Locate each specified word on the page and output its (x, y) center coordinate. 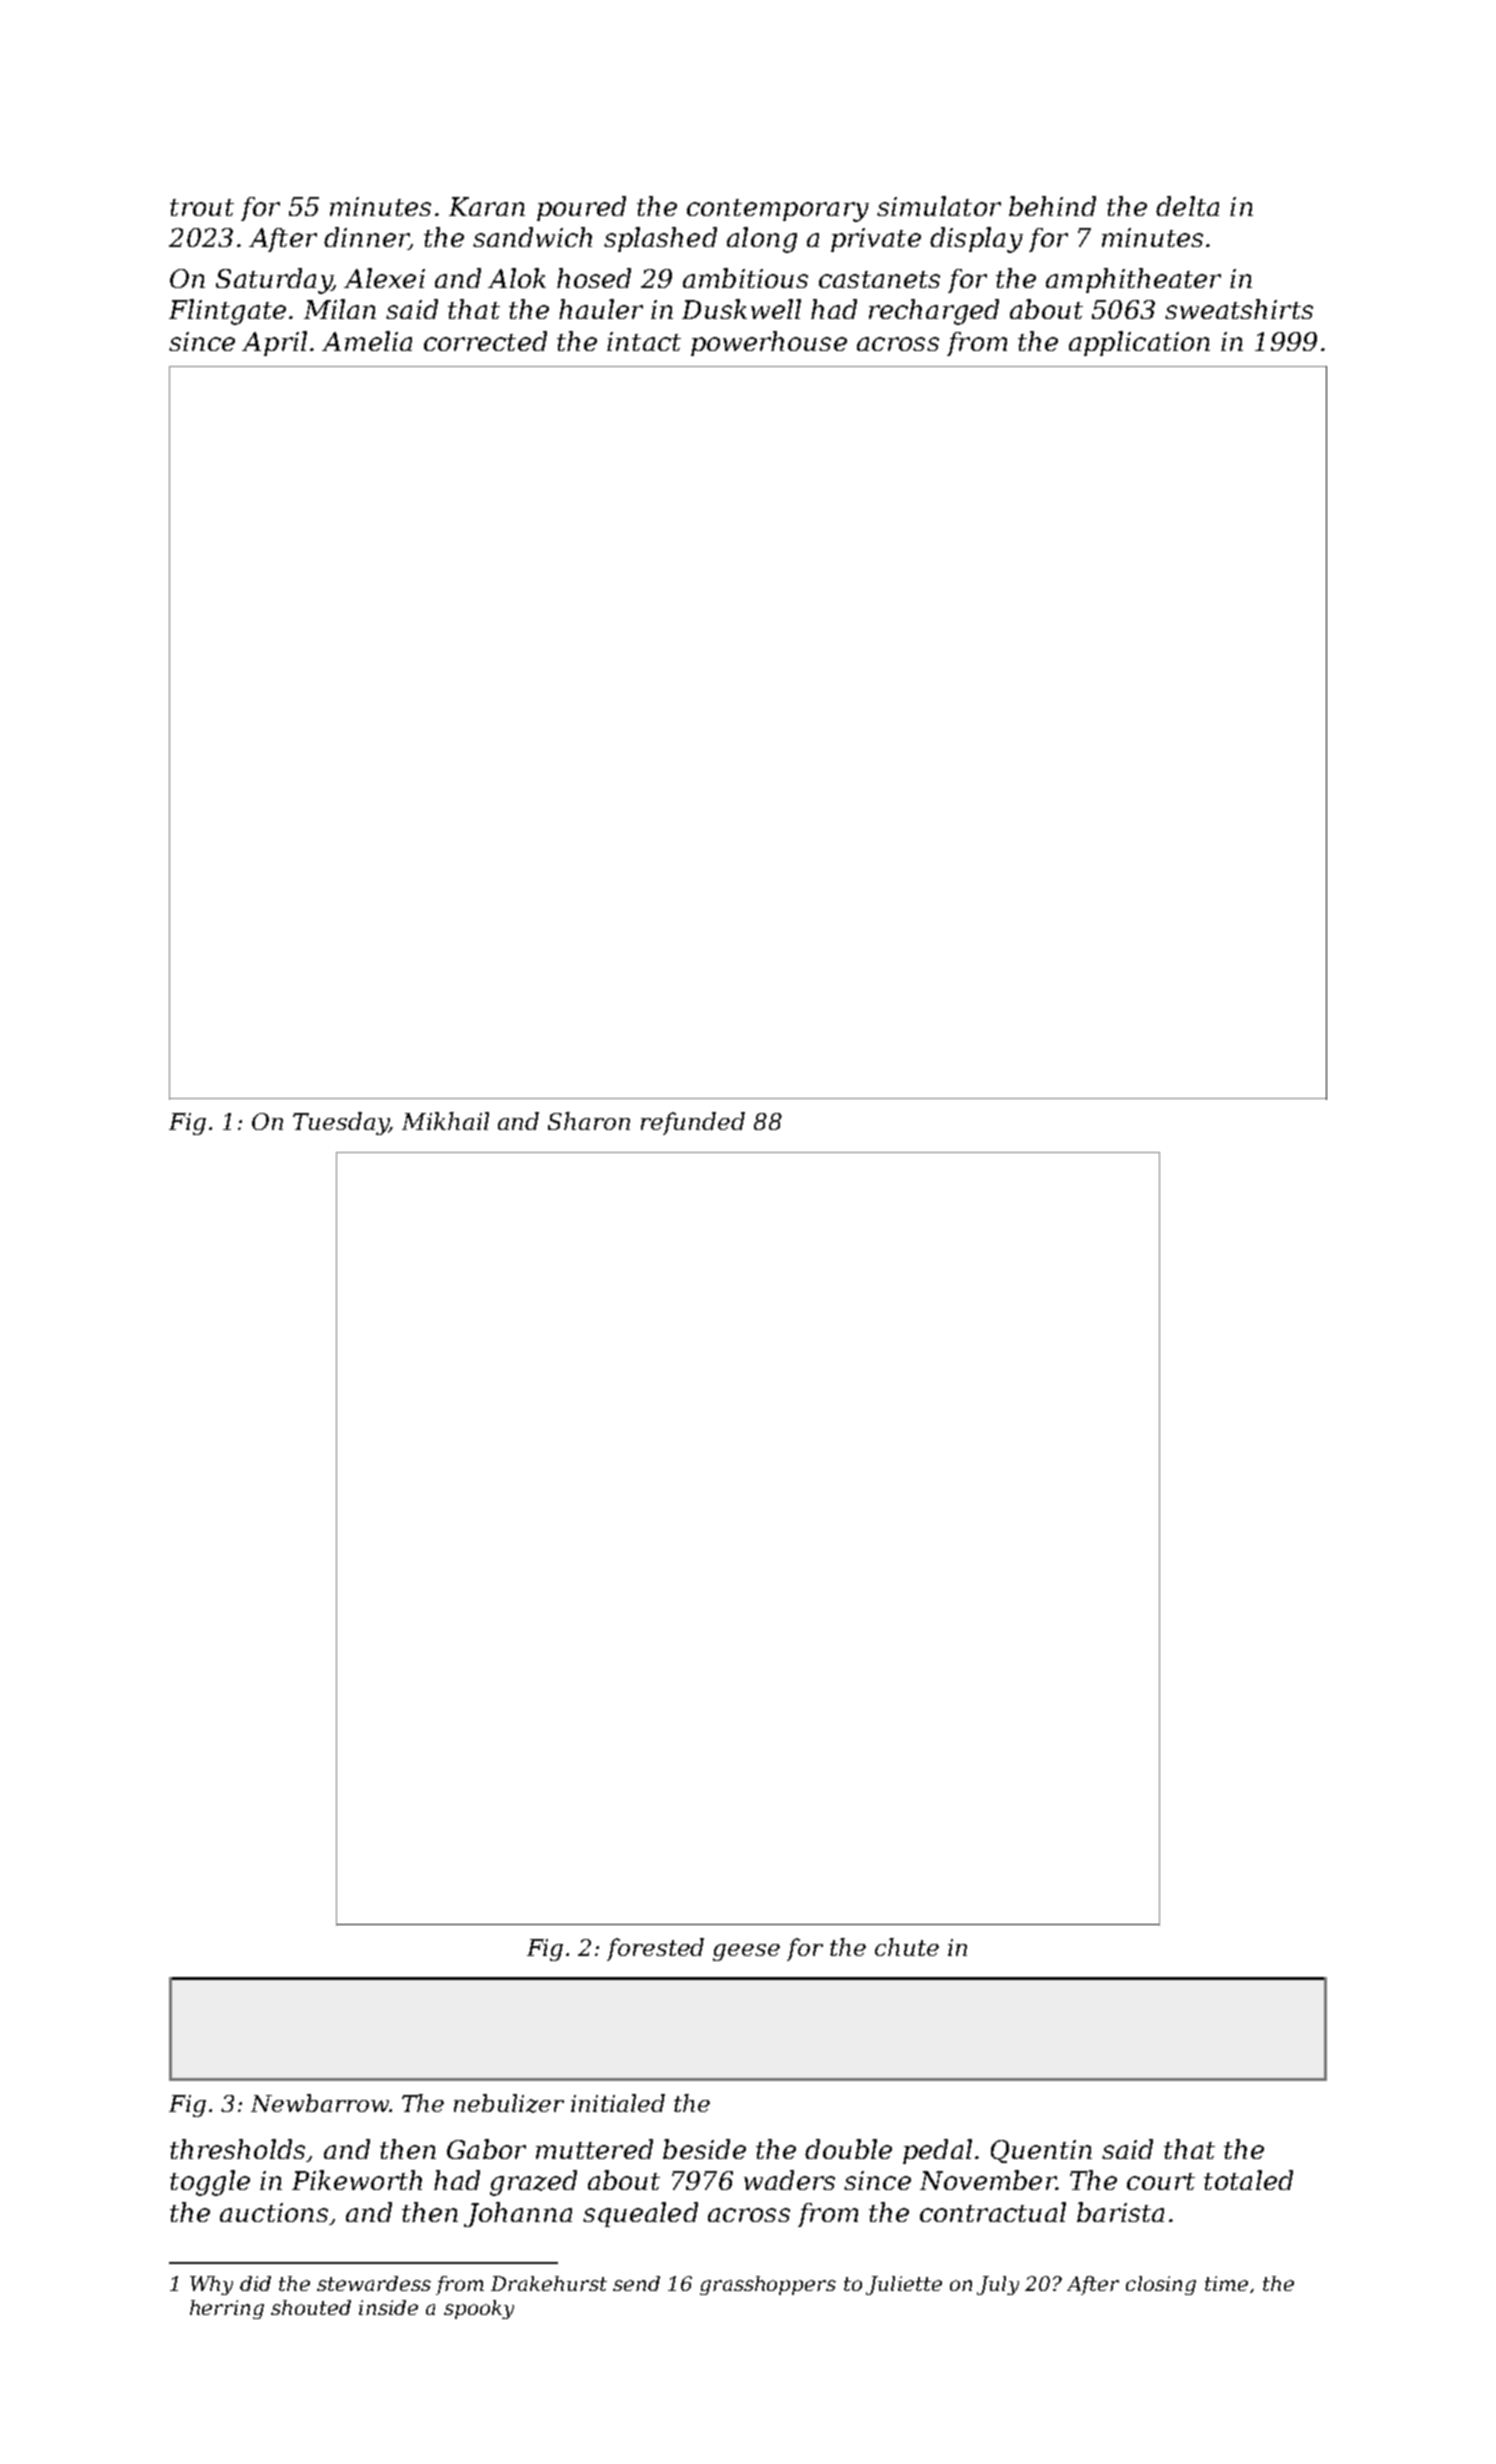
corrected (485, 341)
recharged (934, 312)
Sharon (589, 1121)
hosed (594, 278)
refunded (693, 1123)
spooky (479, 2309)
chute (907, 1947)
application (1139, 343)
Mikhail (445, 1121)
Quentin (1041, 2151)
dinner (366, 238)
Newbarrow (320, 2103)
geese (746, 1952)
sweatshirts (1239, 309)
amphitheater (1133, 280)
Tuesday (341, 1123)
